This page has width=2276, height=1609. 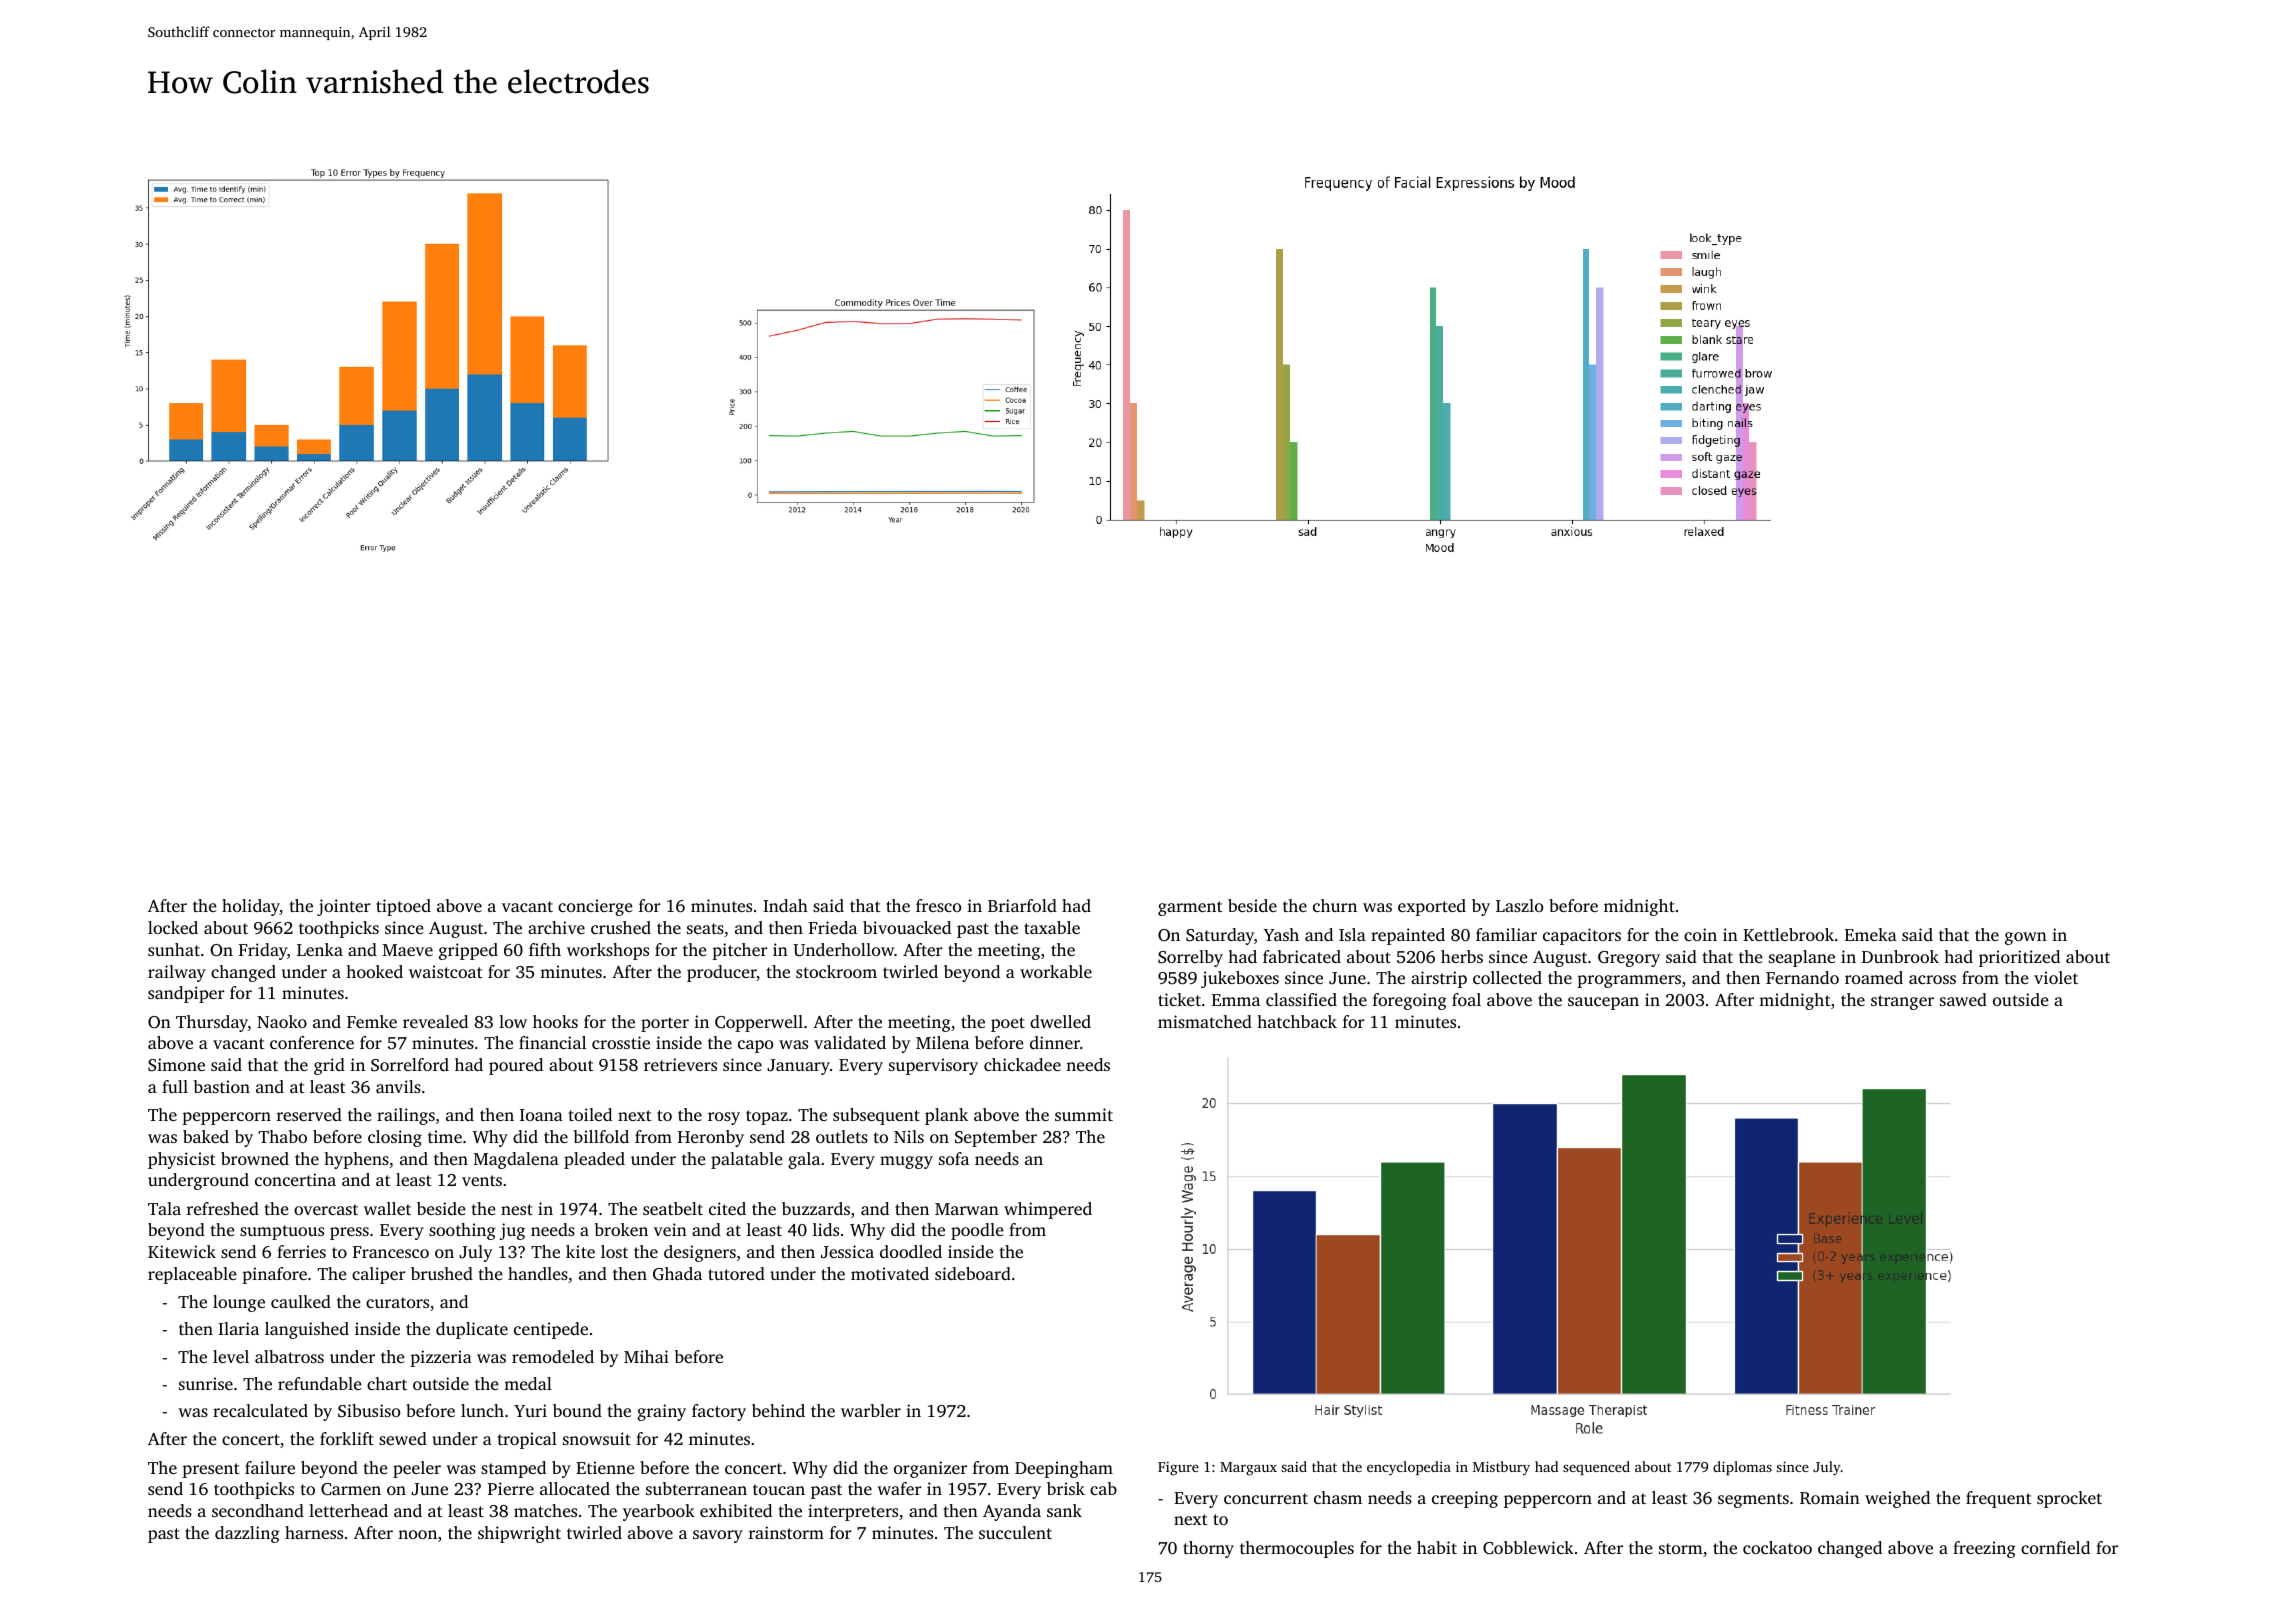 I want to click on encyclopedia, so click(x=1409, y=1468).
